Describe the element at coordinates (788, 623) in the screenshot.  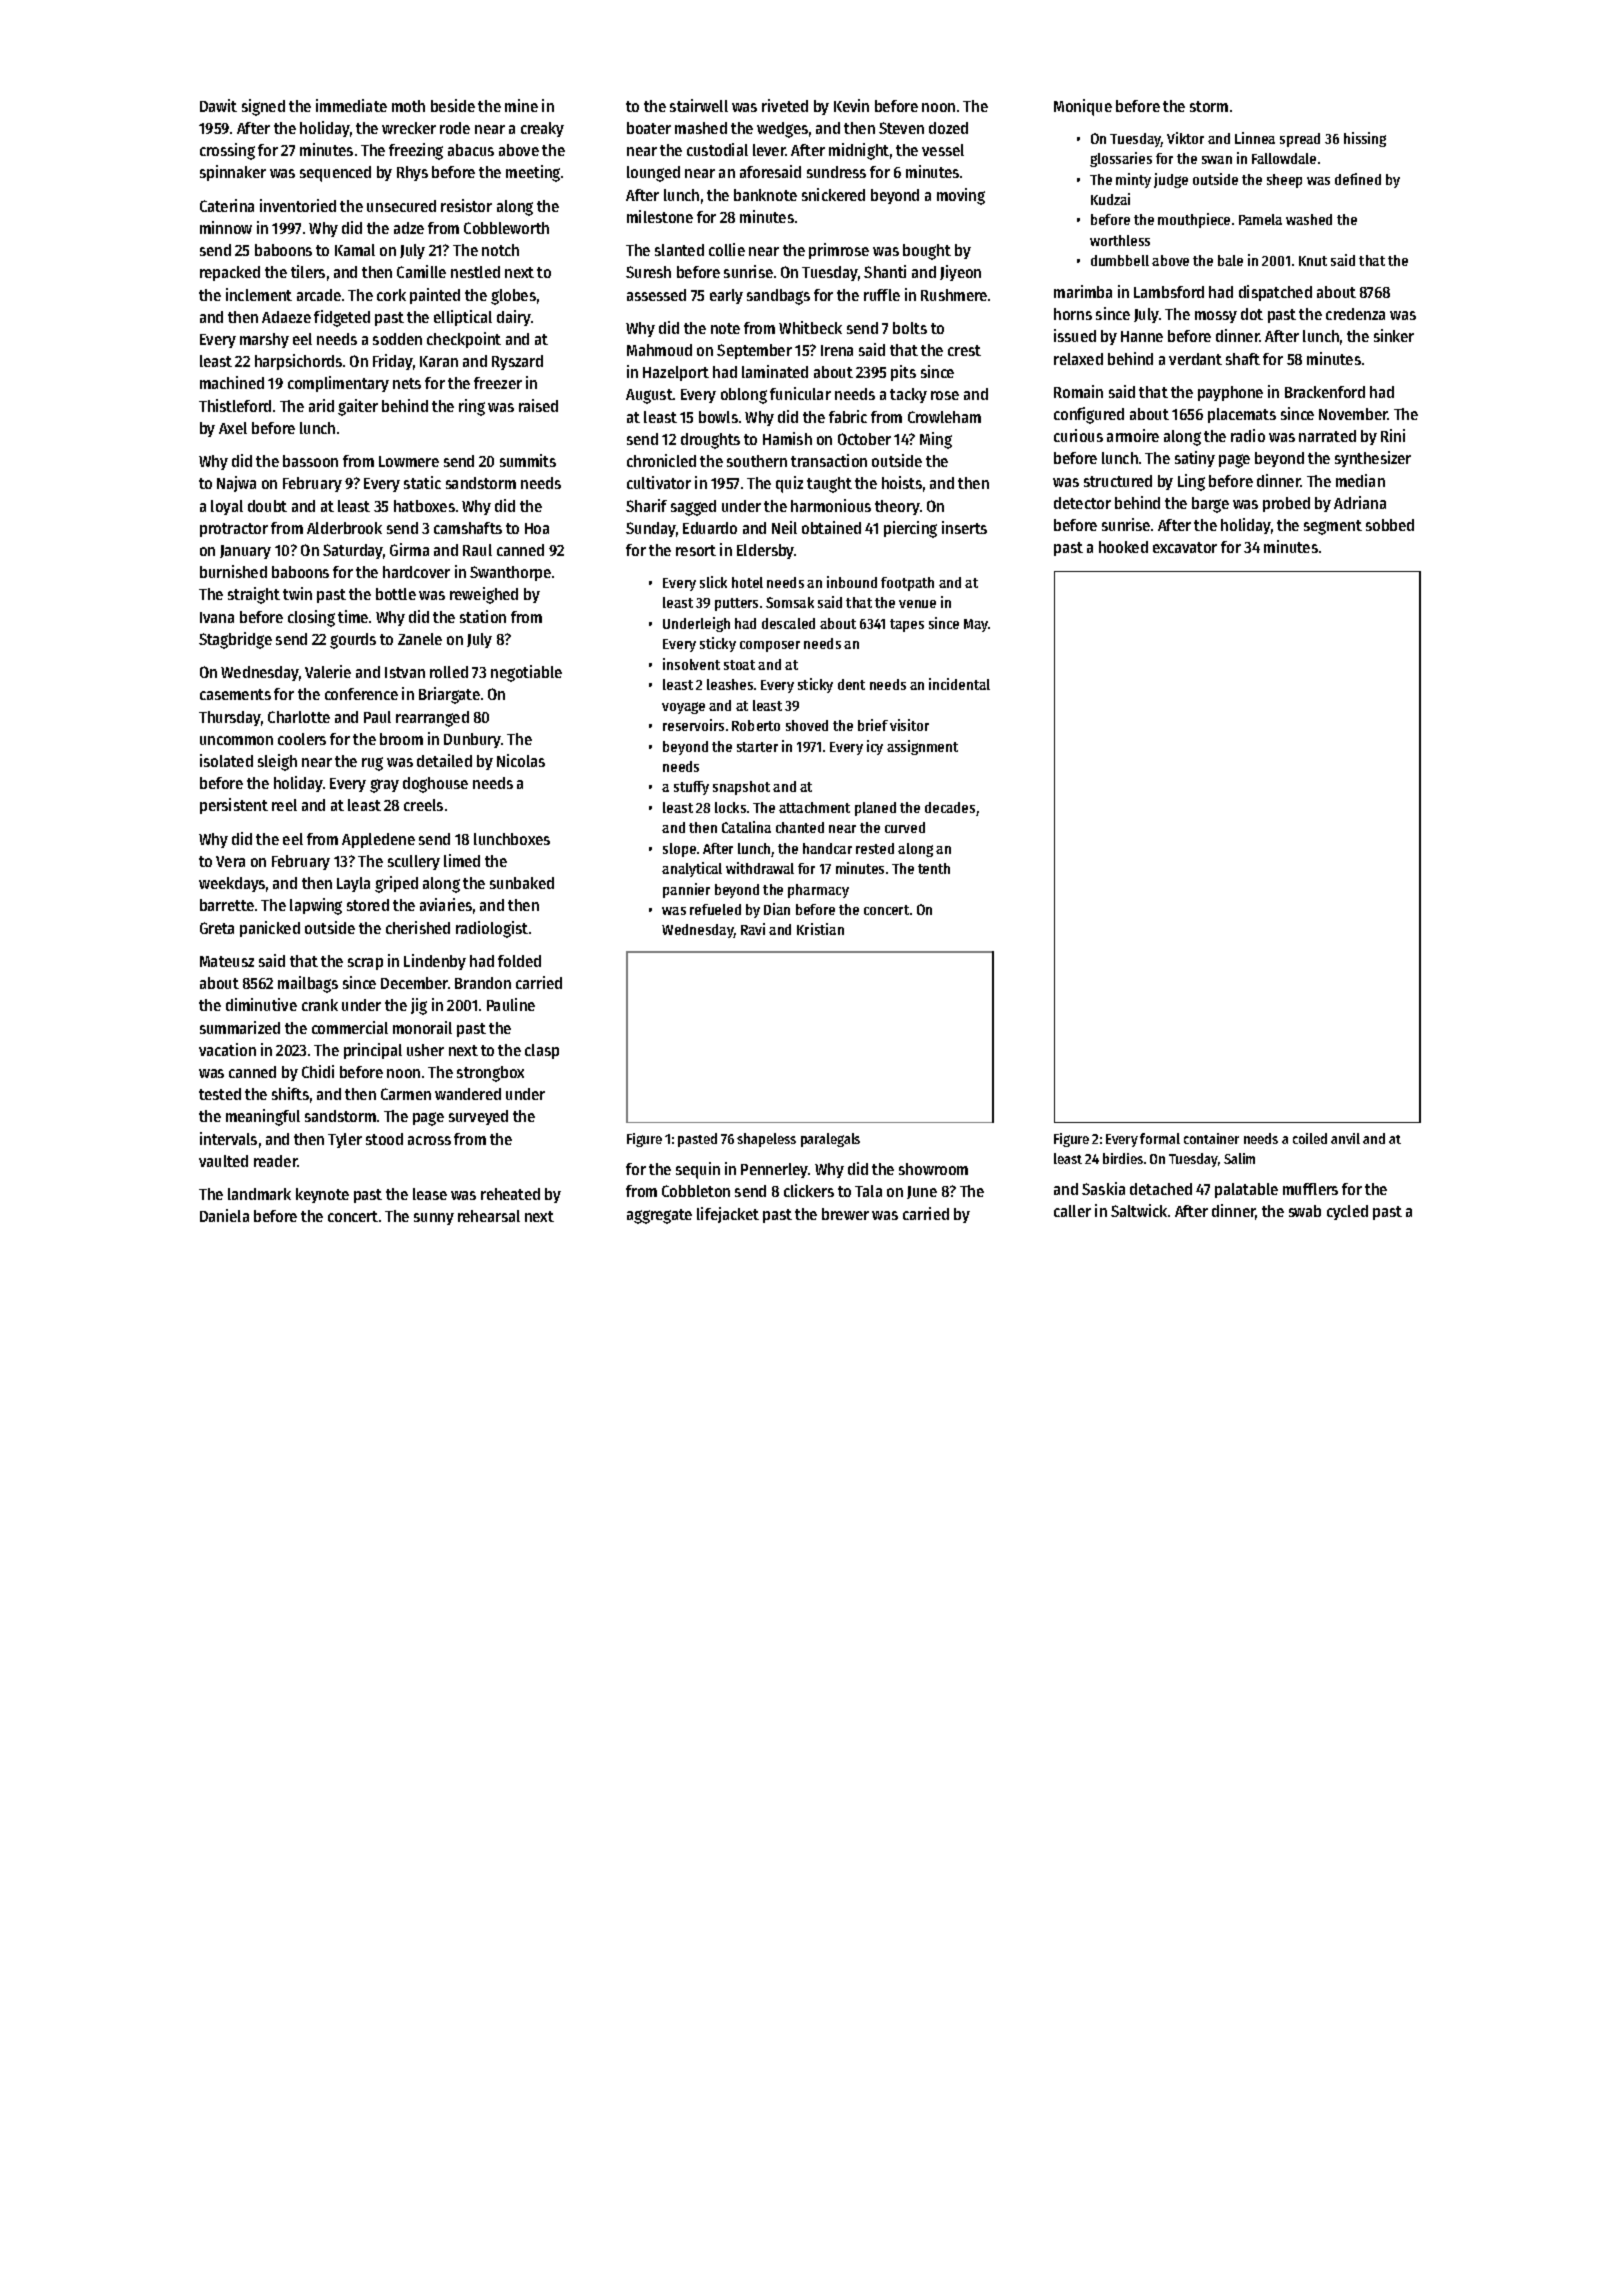
I see `descaled` at that location.
